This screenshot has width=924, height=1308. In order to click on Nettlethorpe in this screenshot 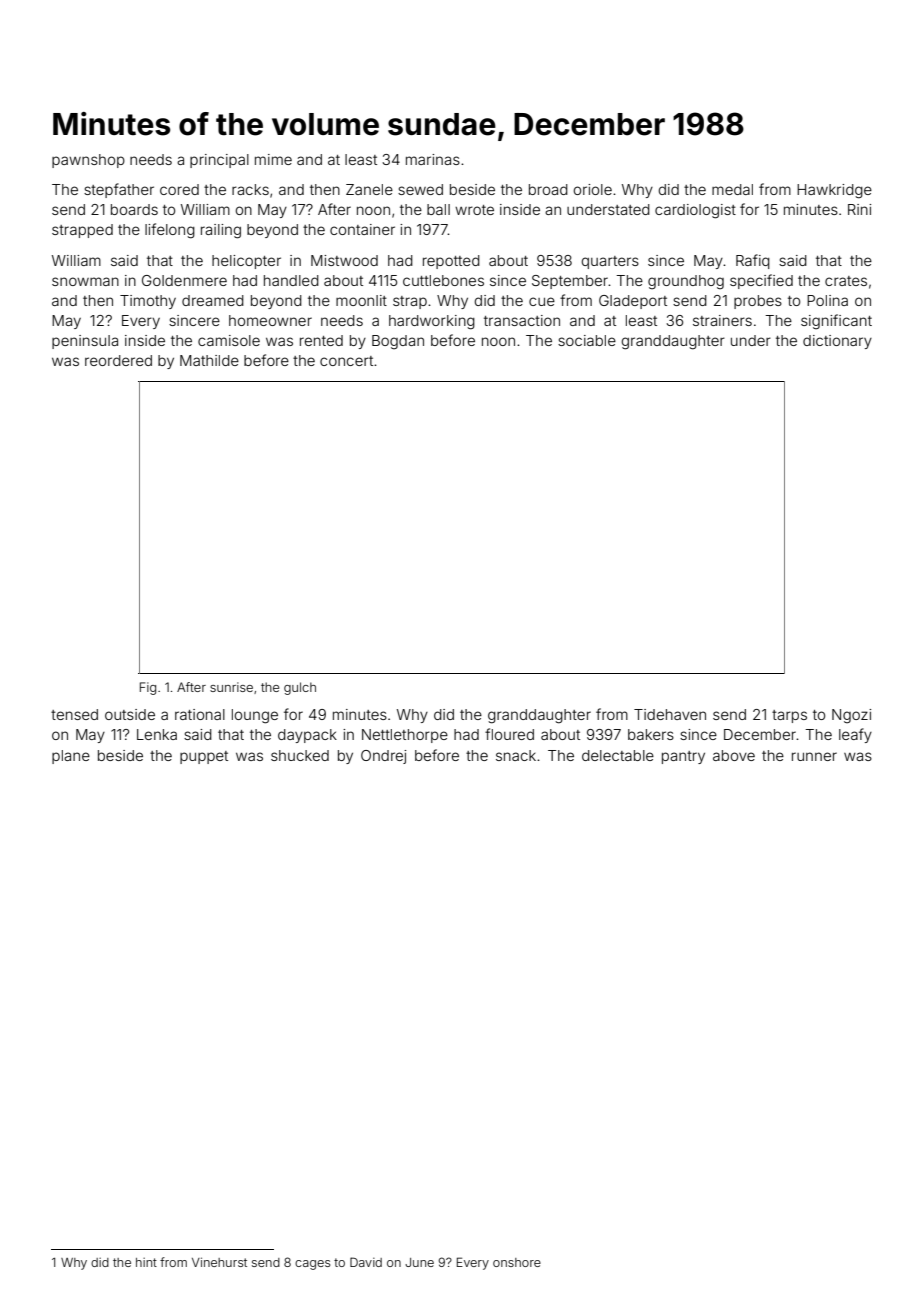, I will do `click(405, 736)`.
